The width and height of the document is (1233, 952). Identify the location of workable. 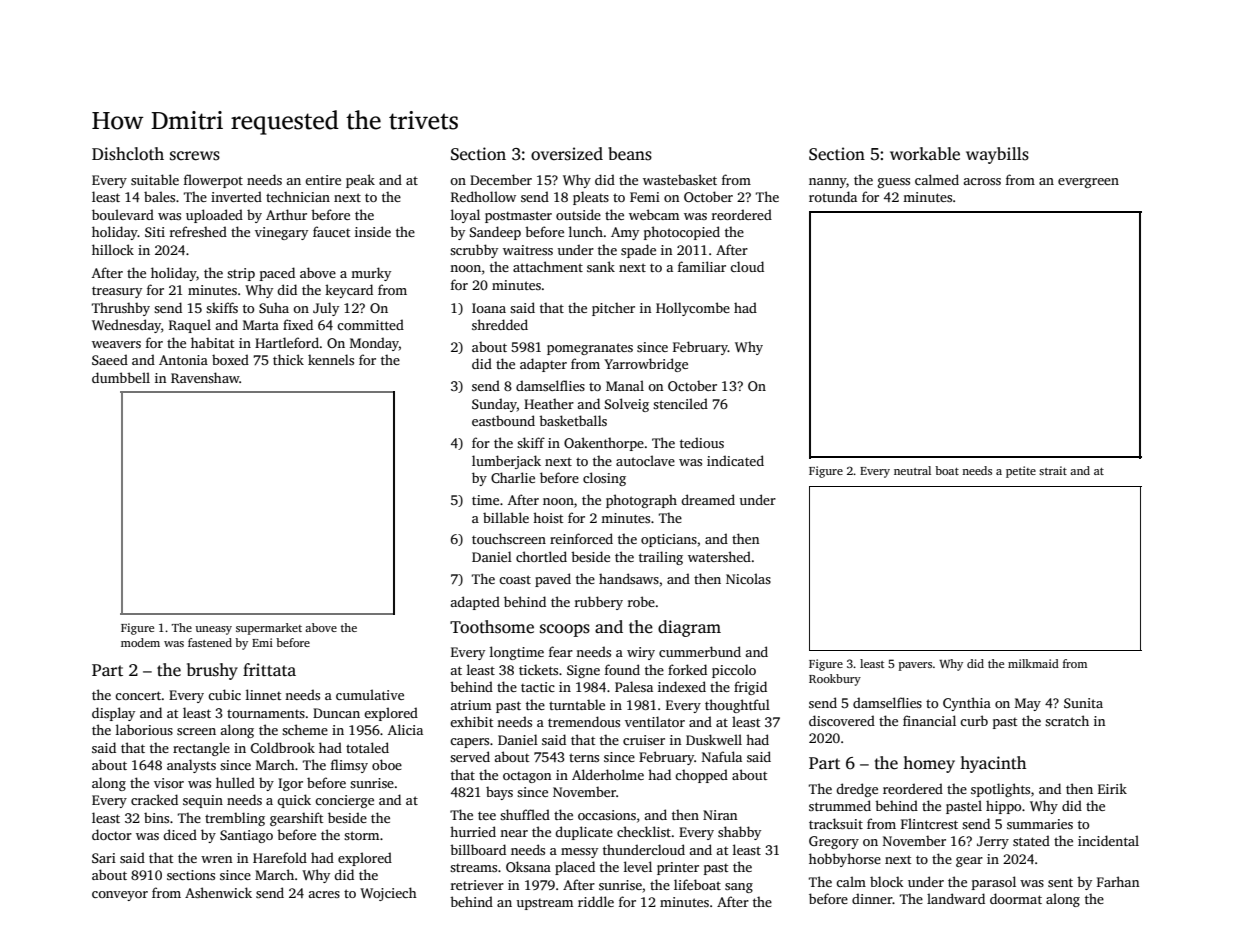
(925, 154).
